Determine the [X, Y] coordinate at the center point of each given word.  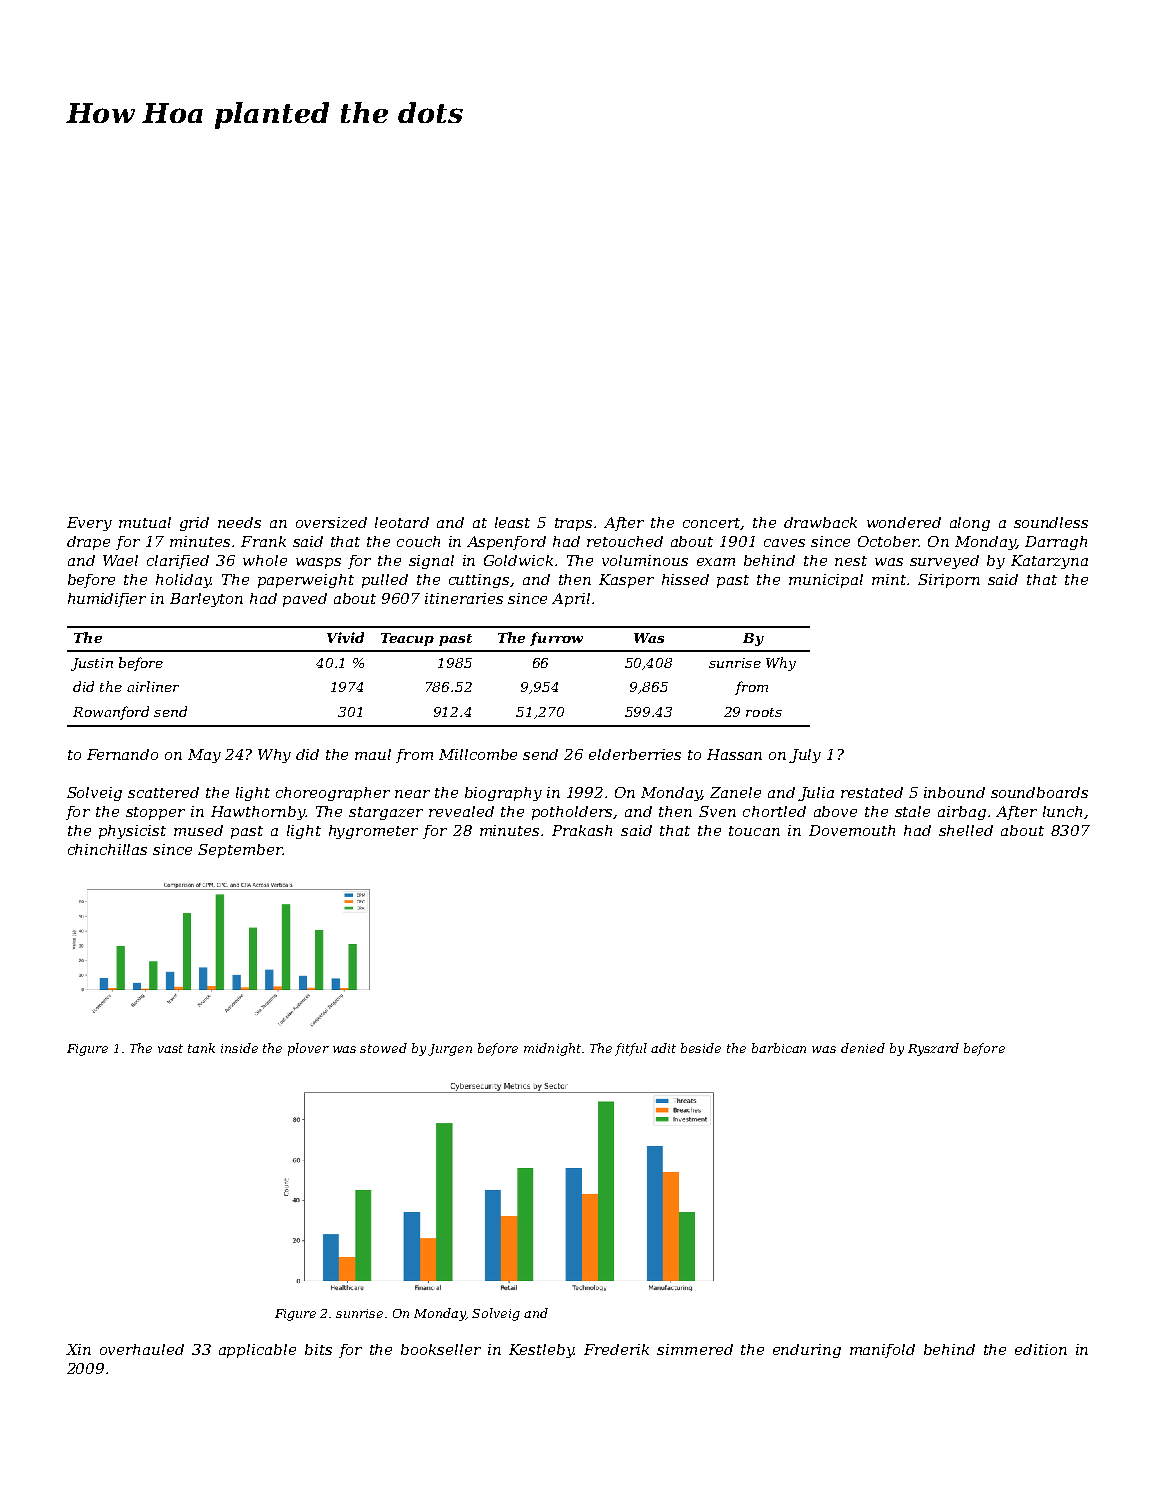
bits [318, 1349]
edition [1041, 1349]
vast [170, 1048]
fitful [631, 1049]
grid [194, 524]
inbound [954, 792]
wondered [904, 522]
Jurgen [450, 1050]
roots [764, 712]
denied [863, 1048]
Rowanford [111, 713]
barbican [779, 1048]
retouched [625, 541]
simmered [695, 1349]
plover [308, 1049]
